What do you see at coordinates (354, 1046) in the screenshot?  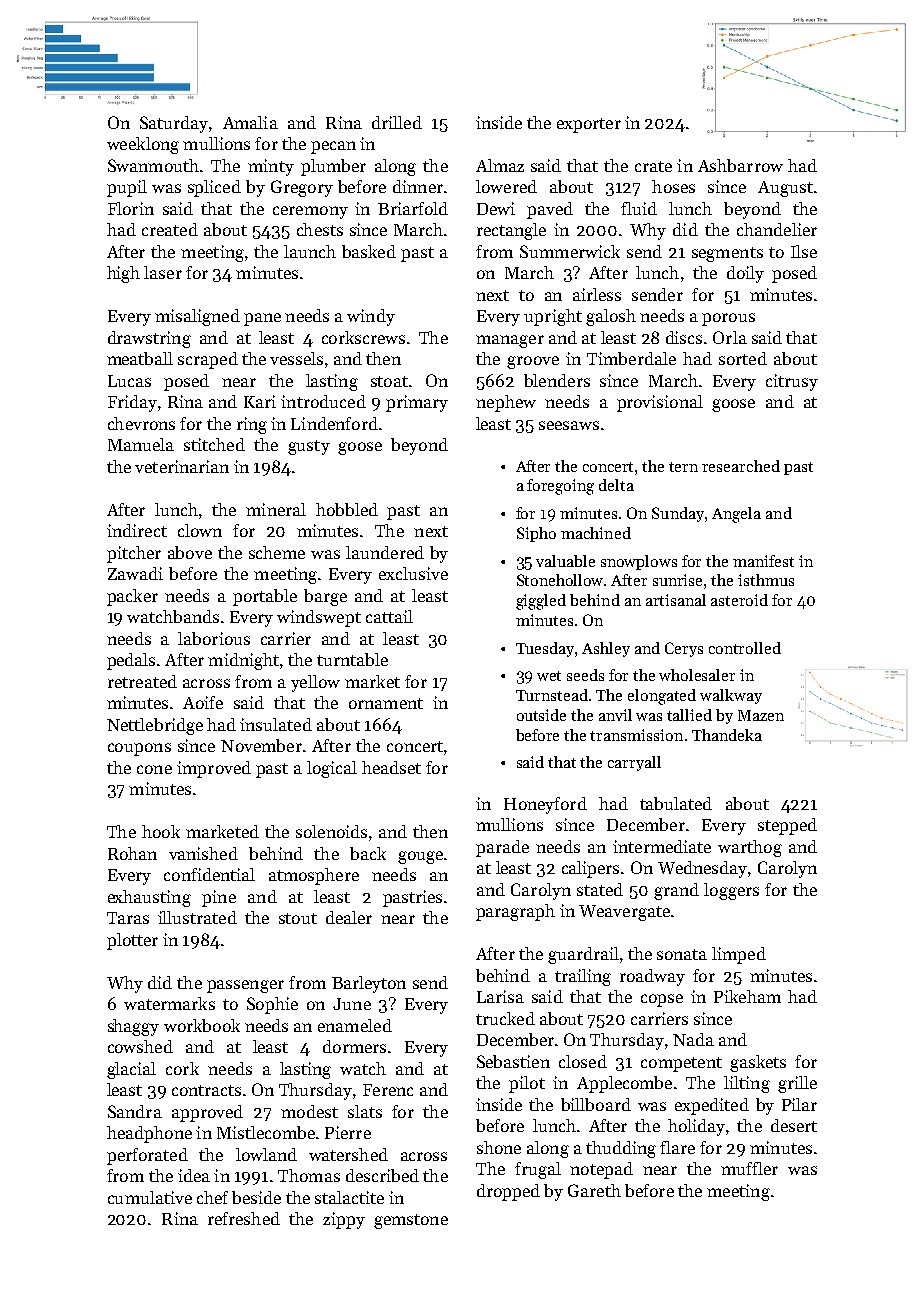 I see `dormers` at bounding box center [354, 1046].
